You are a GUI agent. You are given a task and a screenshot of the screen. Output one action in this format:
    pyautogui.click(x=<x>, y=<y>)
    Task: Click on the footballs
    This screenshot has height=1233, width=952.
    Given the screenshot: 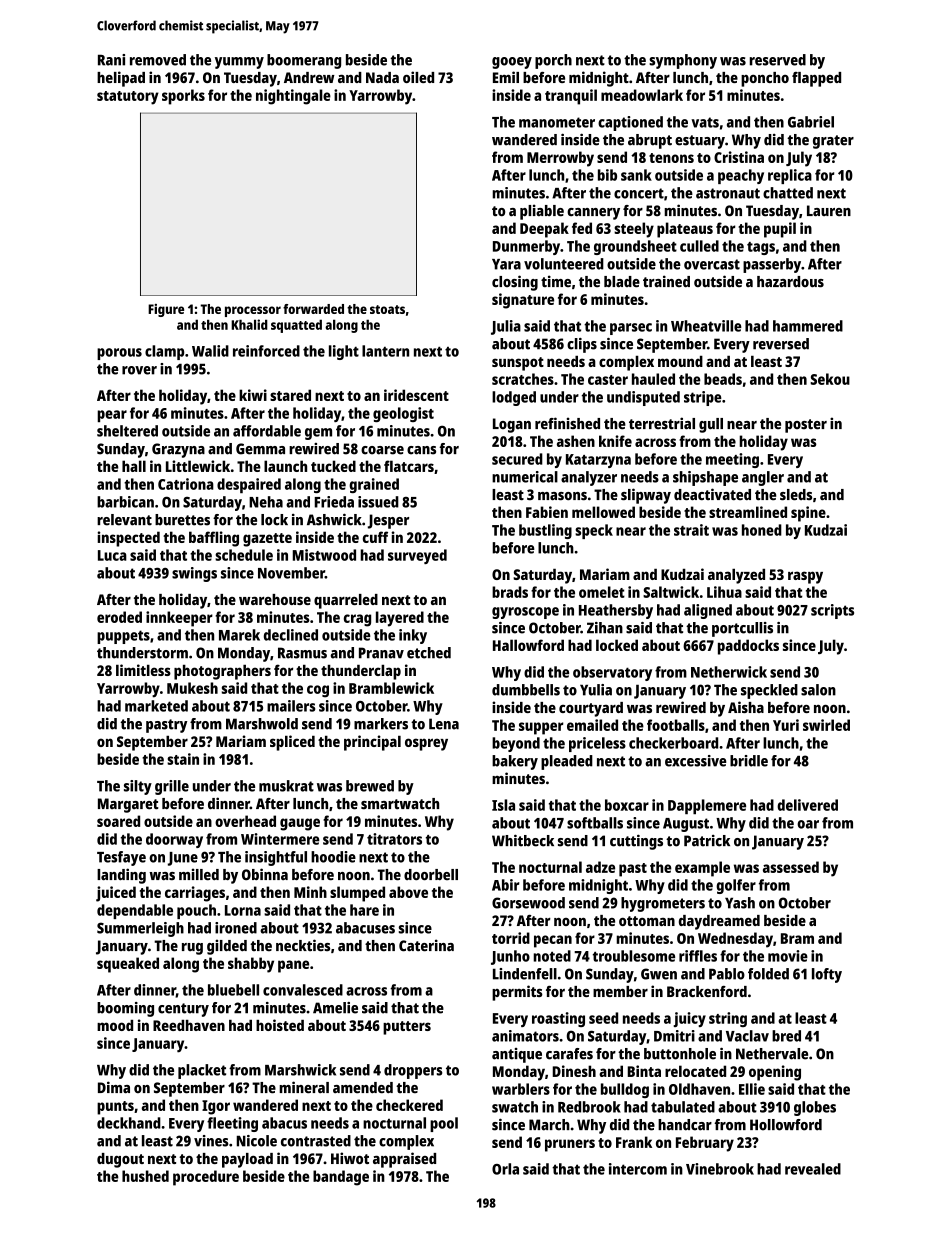 What is the action you would take?
    pyautogui.click(x=676, y=725)
